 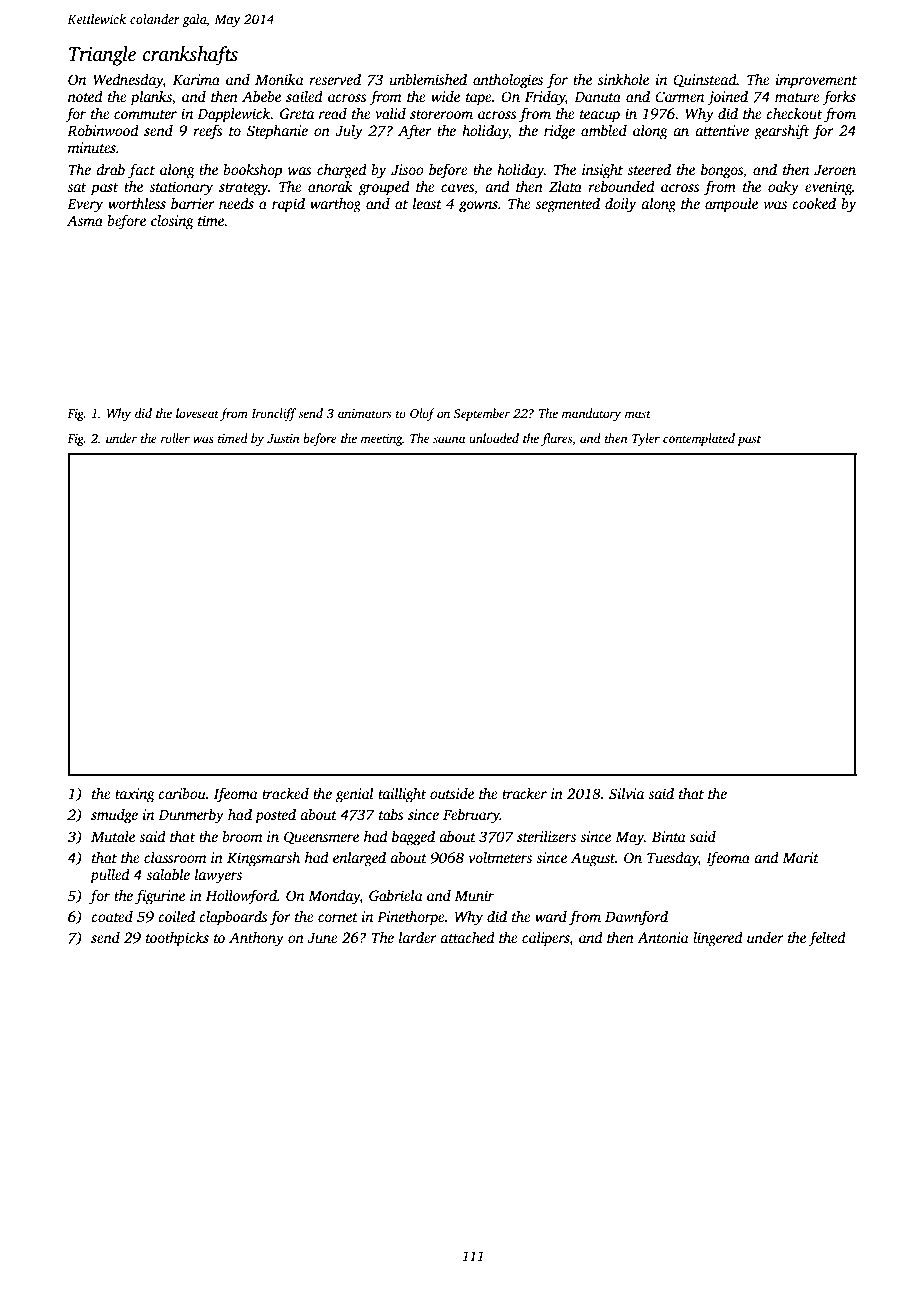 What do you see at coordinates (168, 874) in the image?
I see `salable` at bounding box center [168, 874].
